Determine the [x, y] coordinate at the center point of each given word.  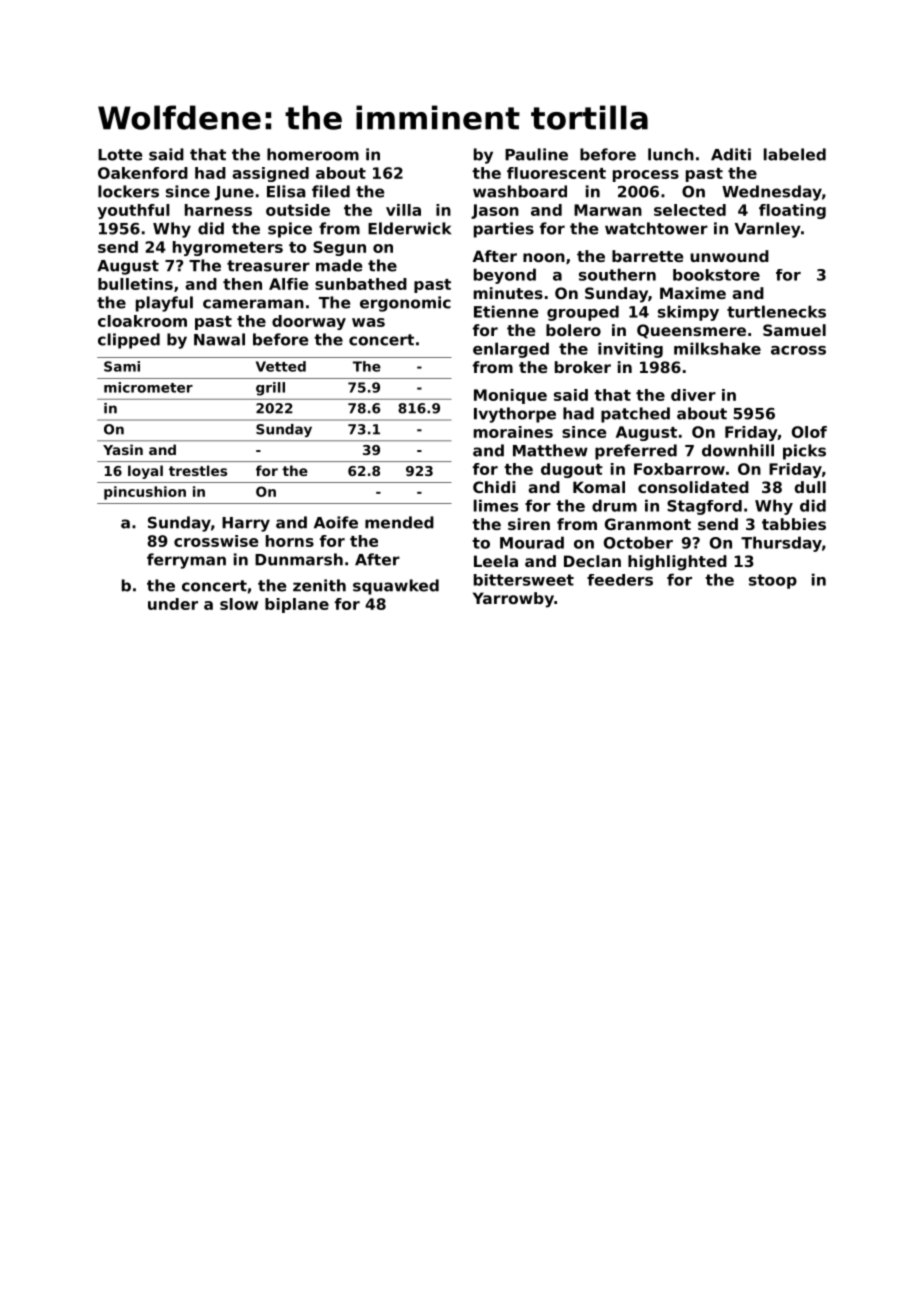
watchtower [656, 228]
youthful [133, 211]
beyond [505, 276]
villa [403, 210]
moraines [513, 432]
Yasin [123, 449]
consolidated [693, 487]
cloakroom [142, 321]
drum [614, 505]
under [173, 604]
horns [290, 541]
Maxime [693, 293]
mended [399, 522]
